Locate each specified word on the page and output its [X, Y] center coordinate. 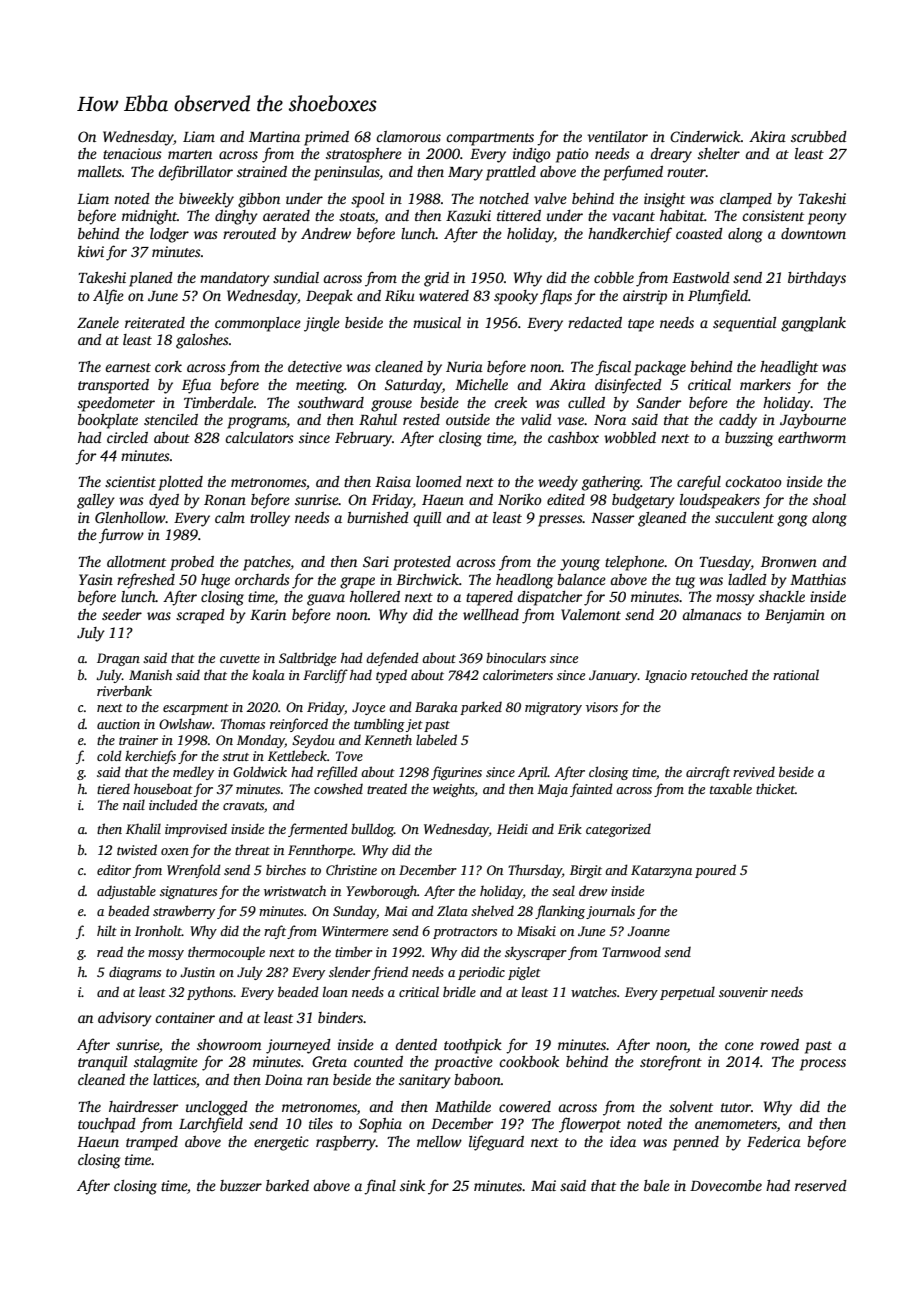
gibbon [259, 200]
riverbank [124, 690]
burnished [378, 517]
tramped [152, 1143]
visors [602, 707]
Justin [197, 972]
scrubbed [819, 136]
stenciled [171, 419]
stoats [357, 218]
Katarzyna [661, 871]
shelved [492, 910]
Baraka [436, 706]
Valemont [591, 614]
